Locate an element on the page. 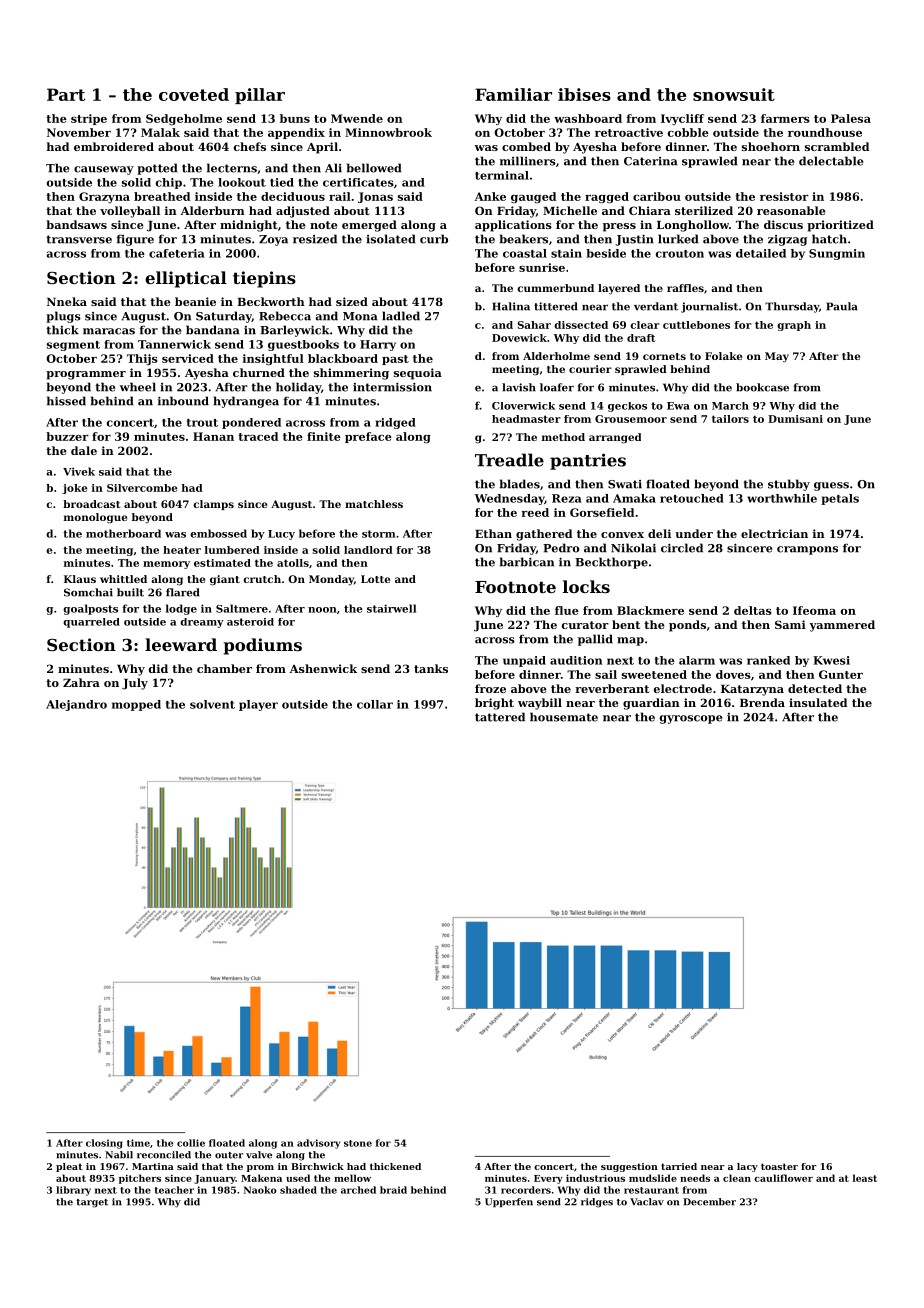  least is located at coordinates (865, 1178).
